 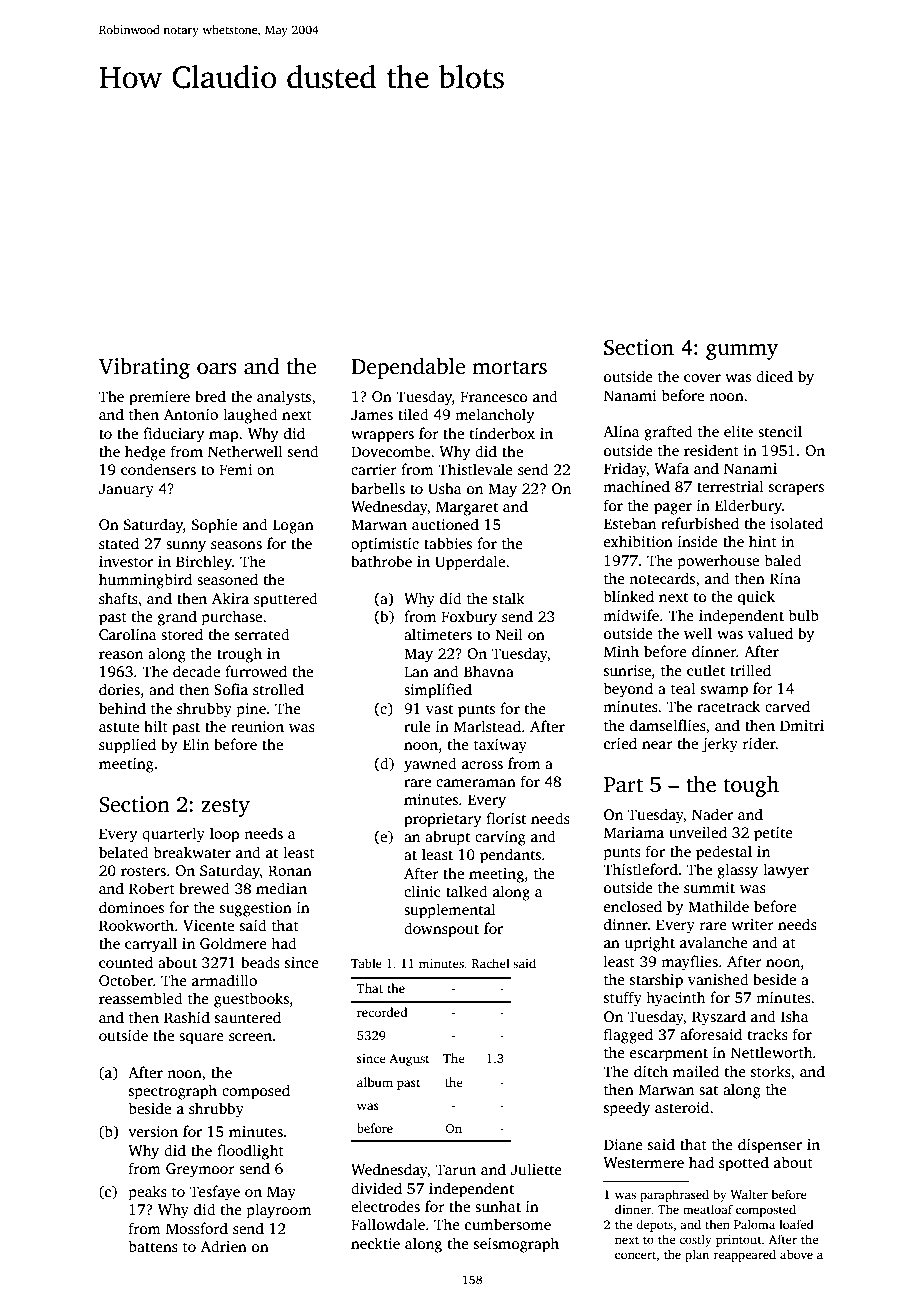 What do you see at coordinates (224, 1246) in the page?
I see `Adrien` at bounding box center [224, 1246].
